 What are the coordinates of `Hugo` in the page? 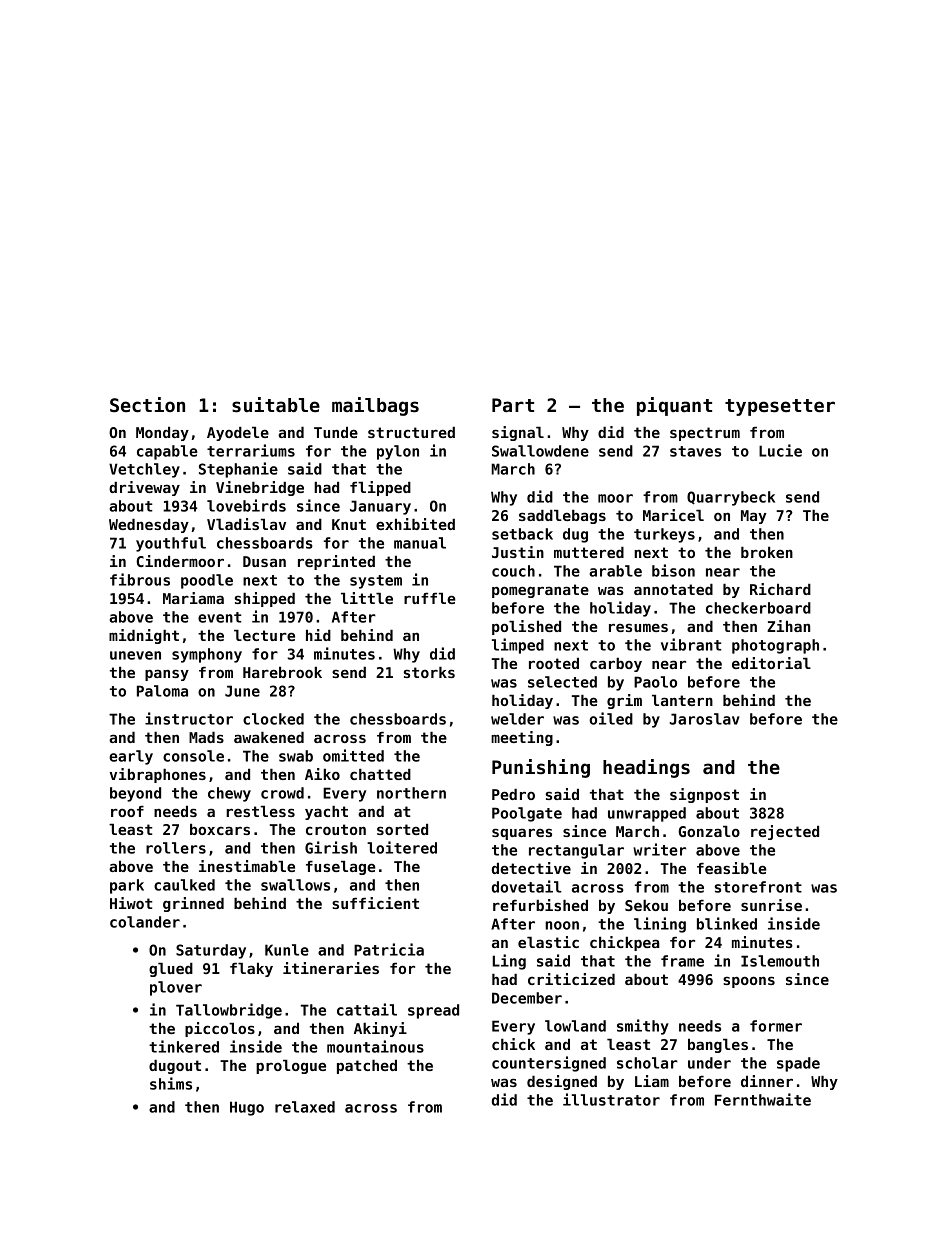 It's located at (247, 1108).
